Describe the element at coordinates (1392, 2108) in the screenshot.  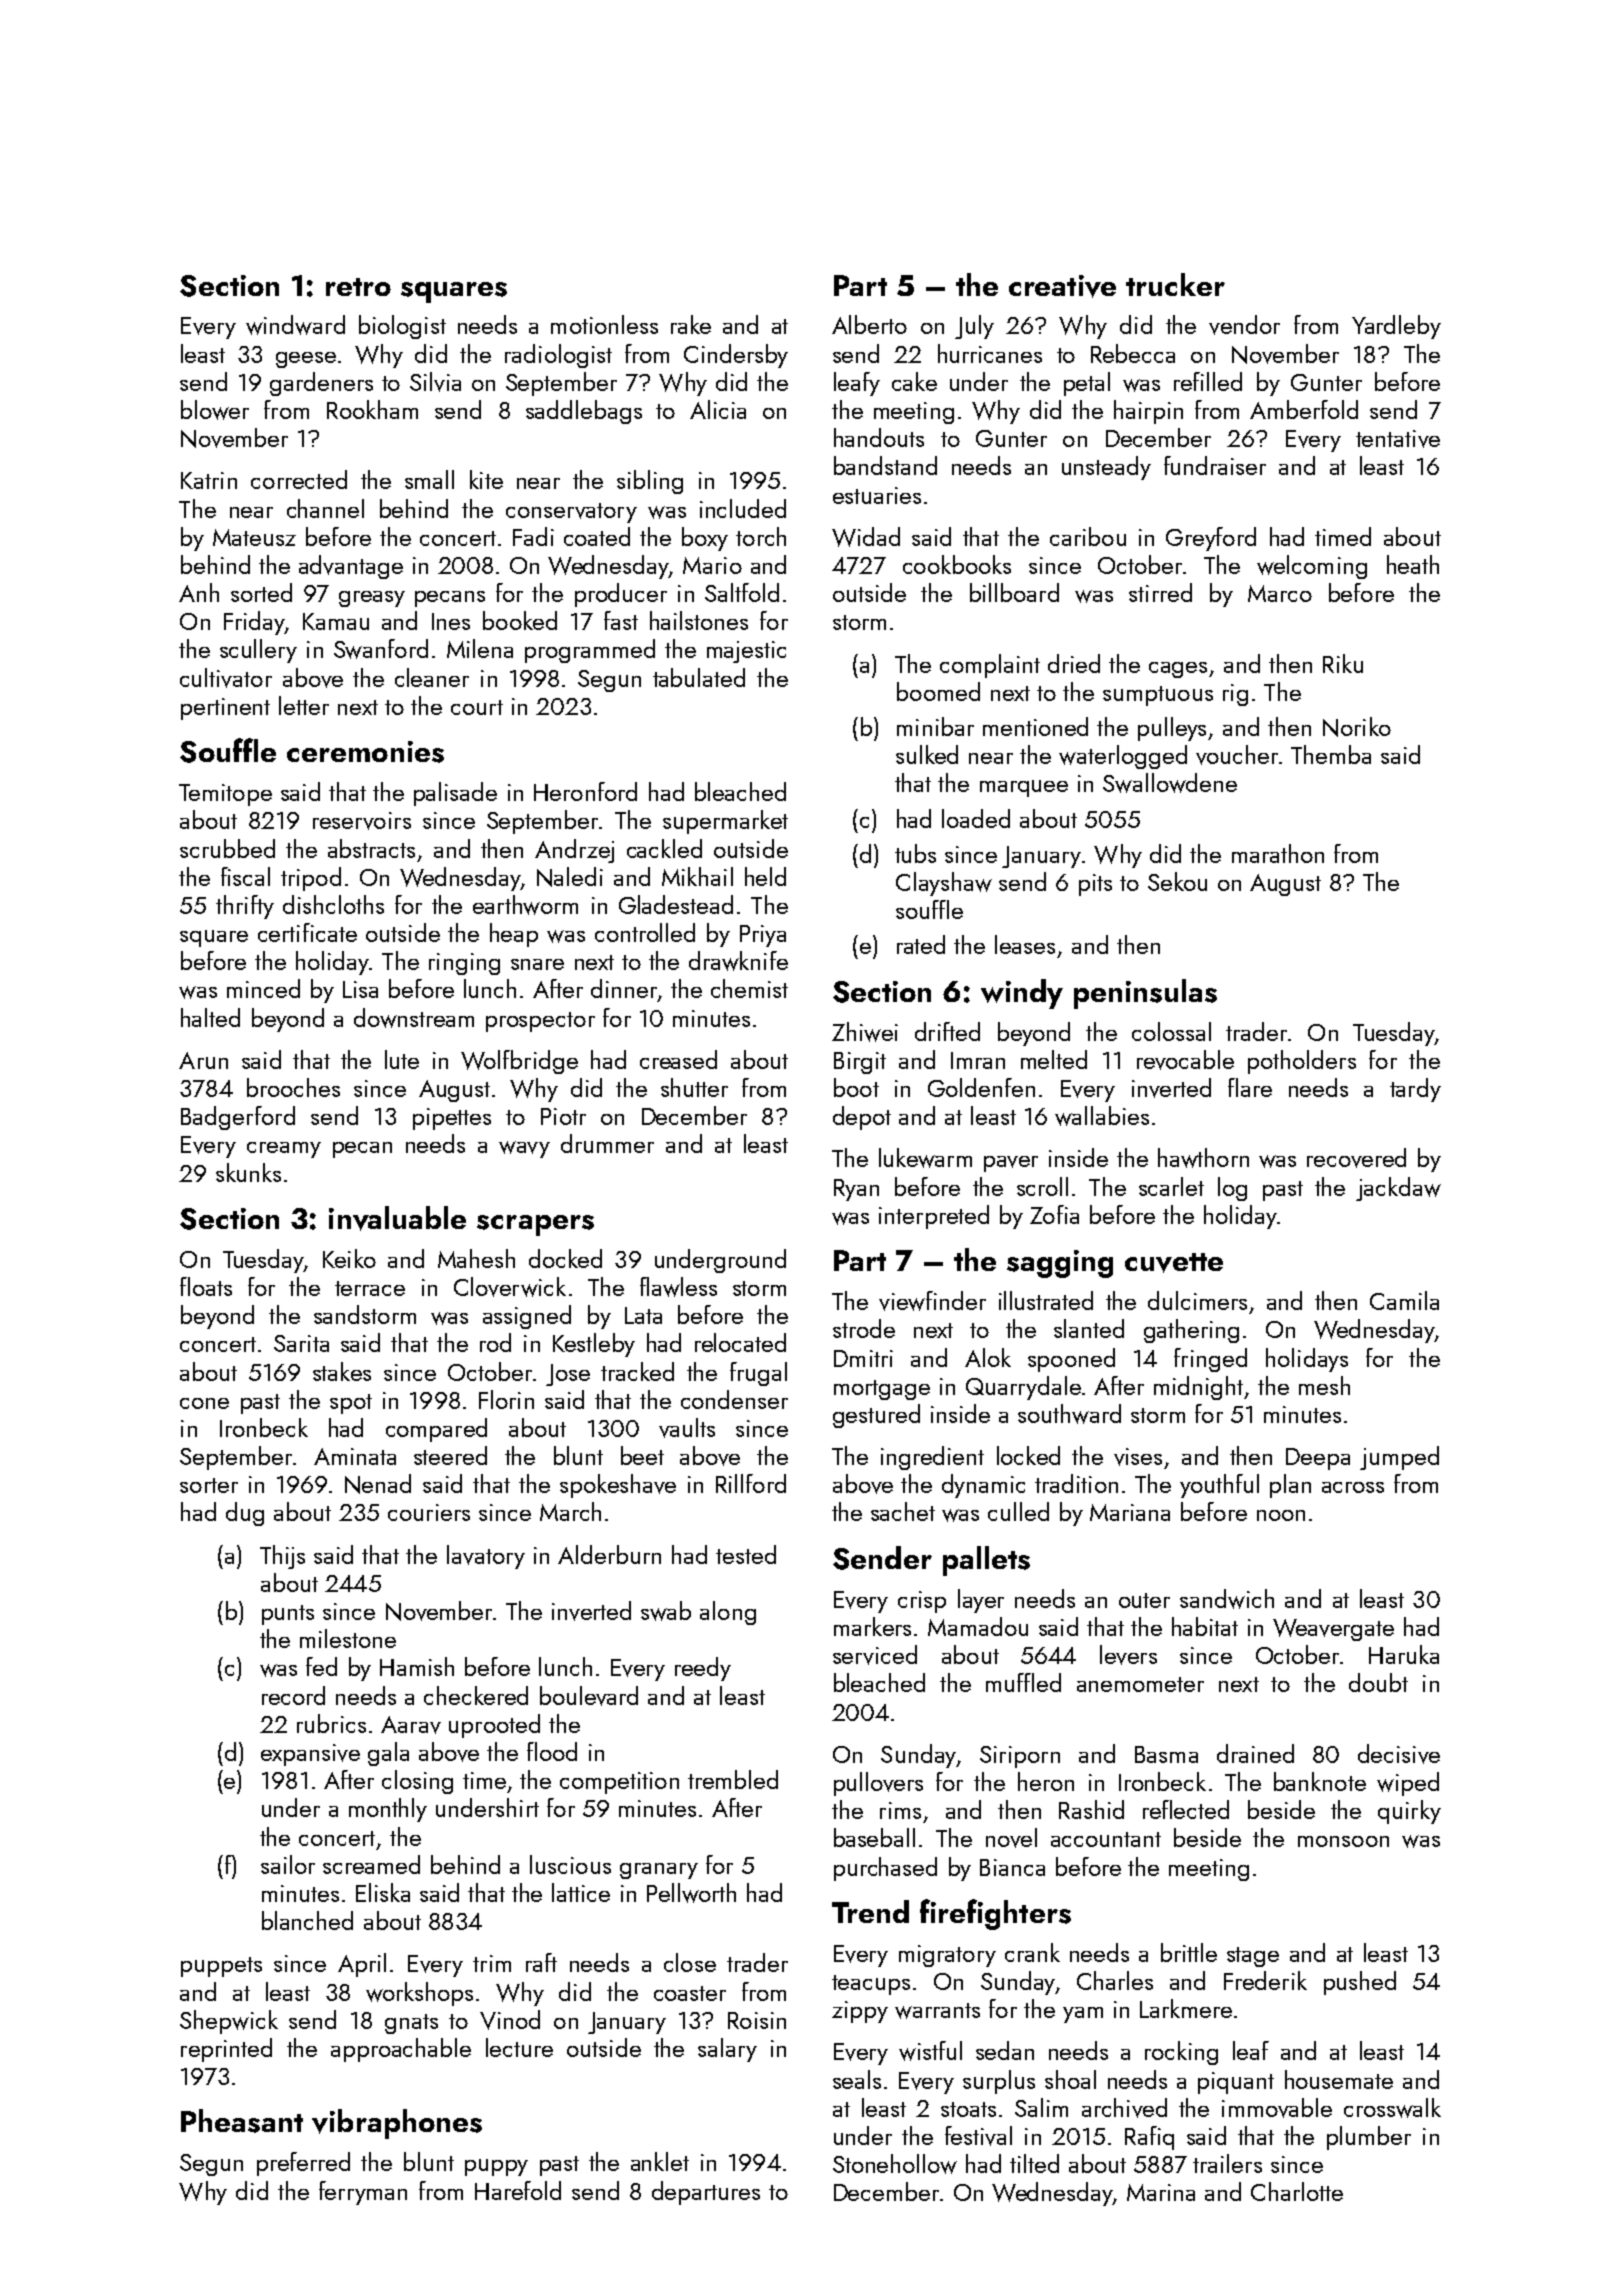
I see `crosswalk` at that location.
